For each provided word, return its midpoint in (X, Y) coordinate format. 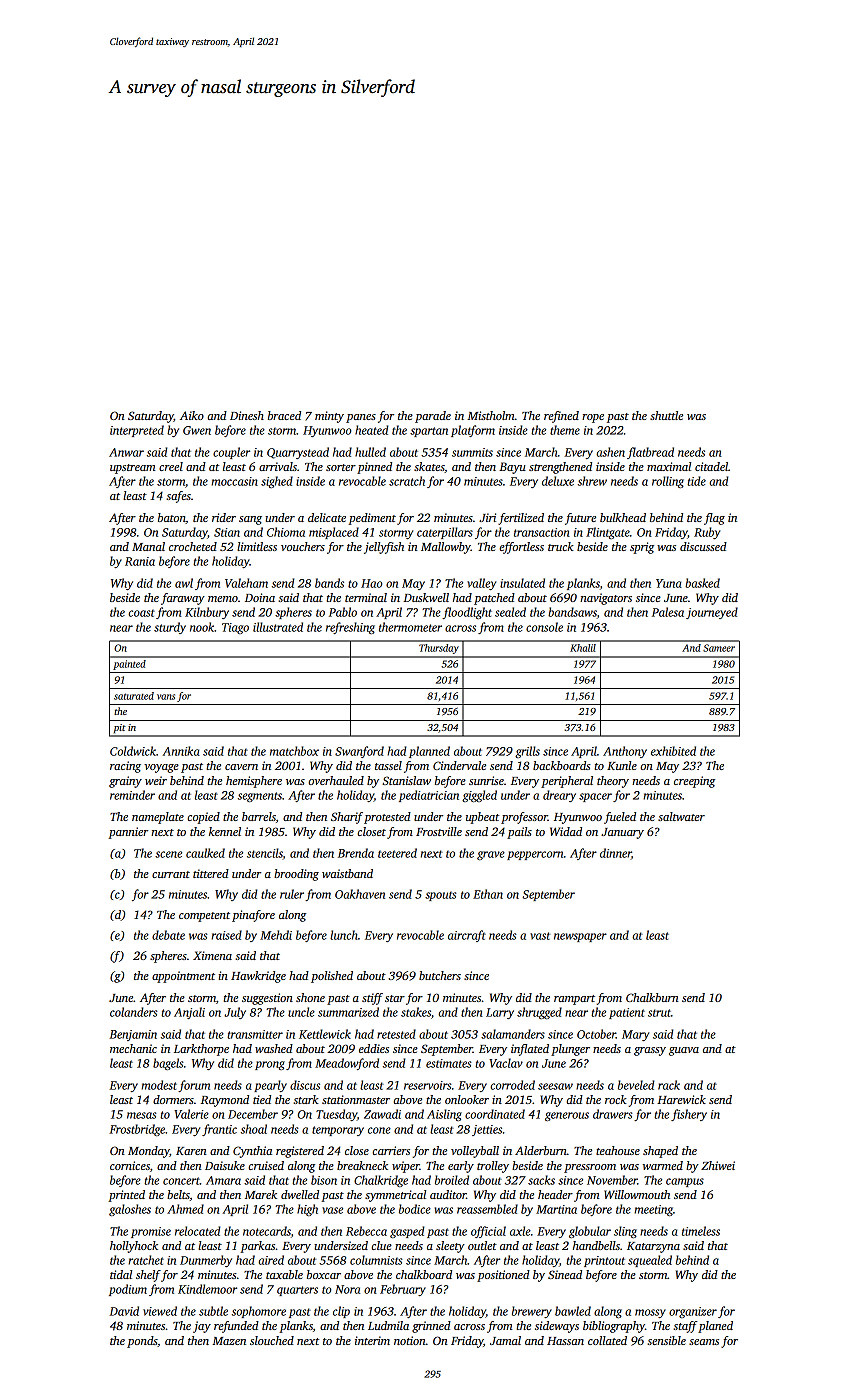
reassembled (487, 1209)
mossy (650, 1313)
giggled (479, 796)
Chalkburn (652, 997)
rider (224, 517)
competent (204, 917)
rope (593, 418)
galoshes (130, 1210)
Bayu (512, 468)
